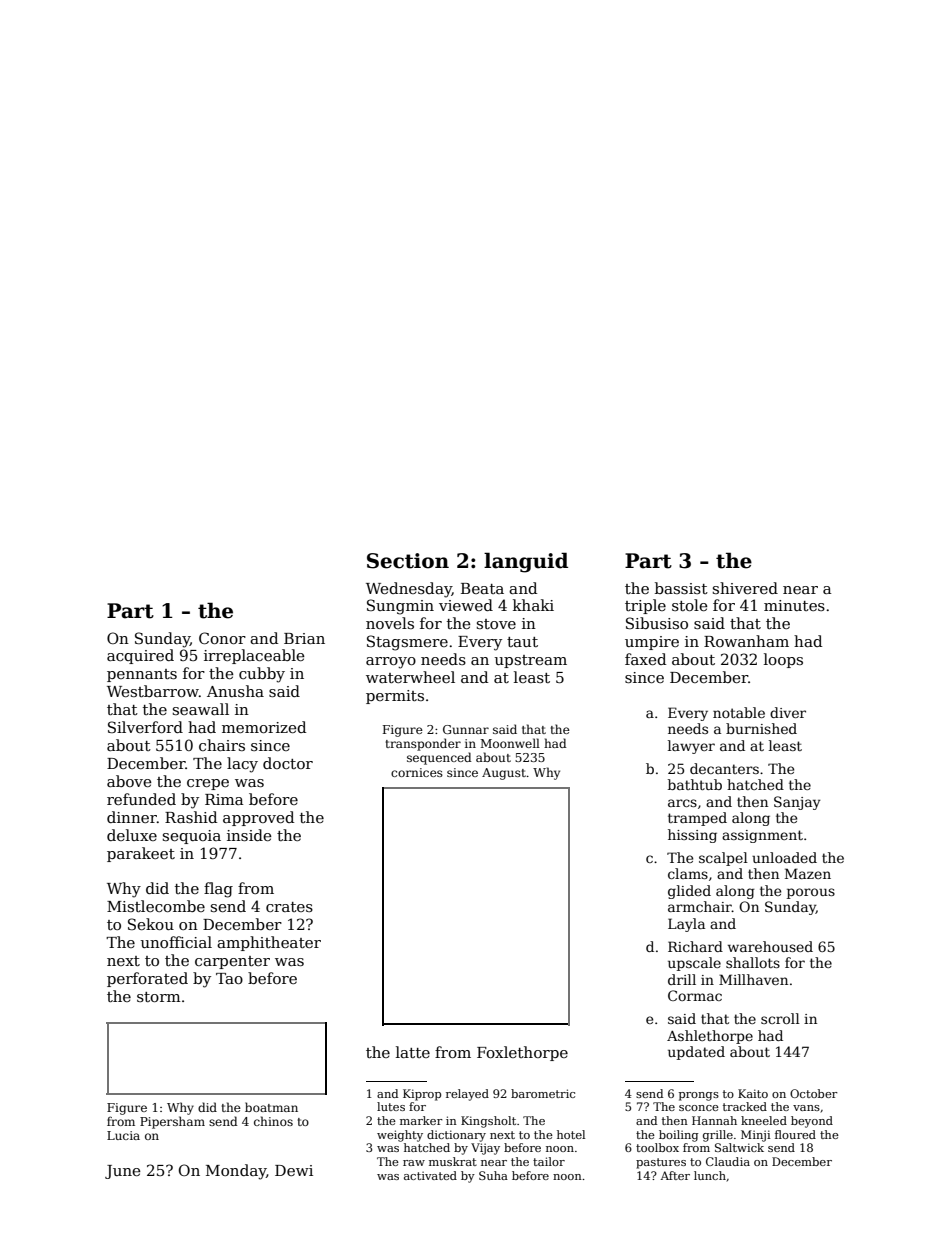  I want to click on storm, so click(159, 997).
